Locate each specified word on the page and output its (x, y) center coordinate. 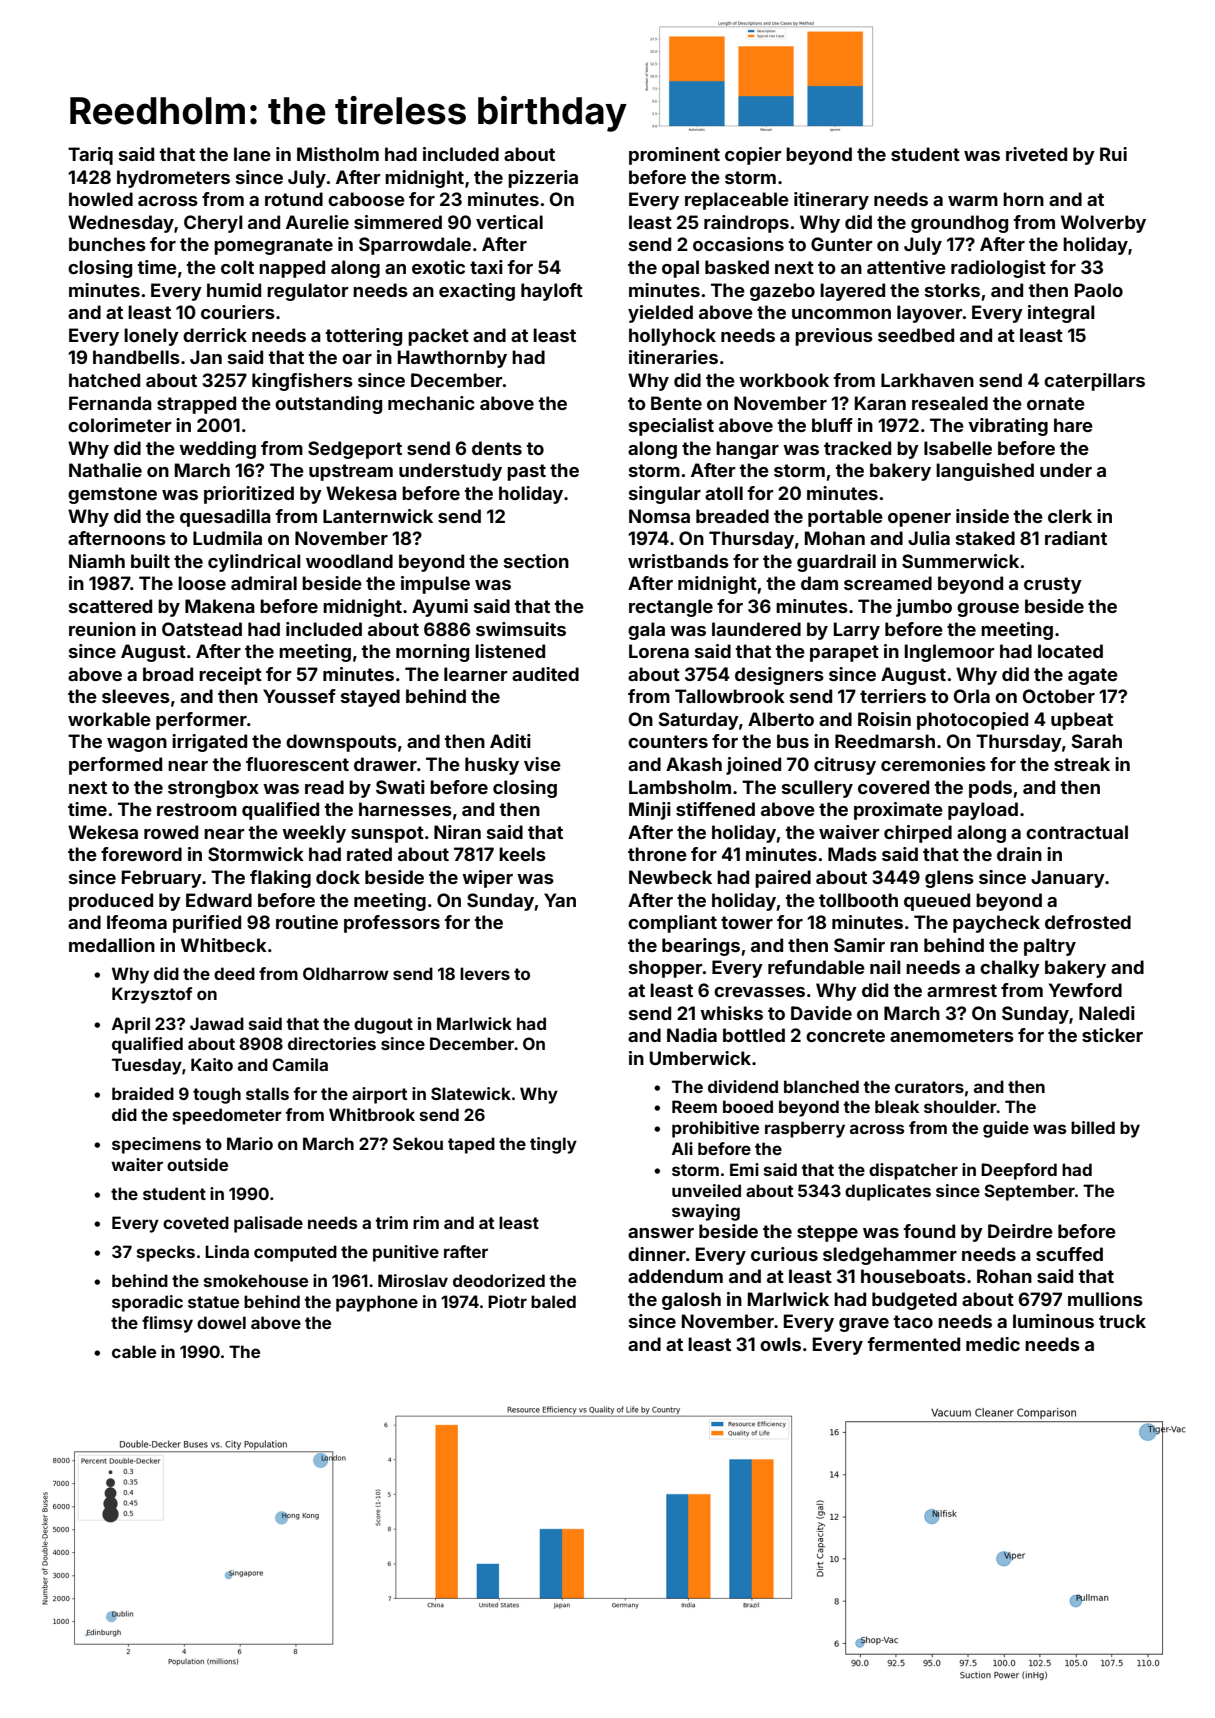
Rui (1113, 154)
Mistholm (338, 154)
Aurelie (317, 222)
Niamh (97, 561)
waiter (137, 1164)
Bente (676, 403)
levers (485, 973)
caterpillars (1094, 382)
